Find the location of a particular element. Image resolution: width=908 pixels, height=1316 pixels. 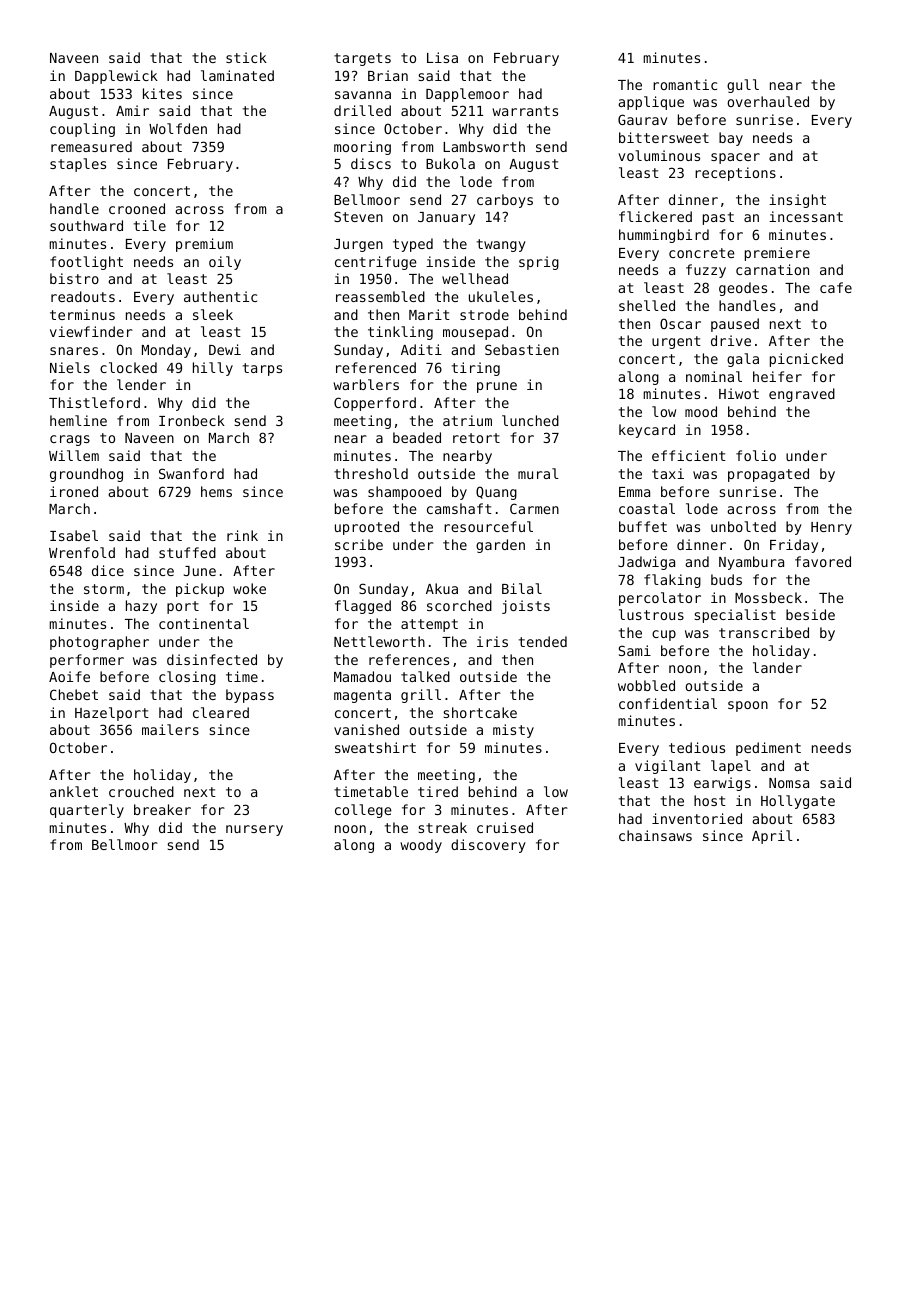

Wrenfold is located at coordinates (82, 552).
